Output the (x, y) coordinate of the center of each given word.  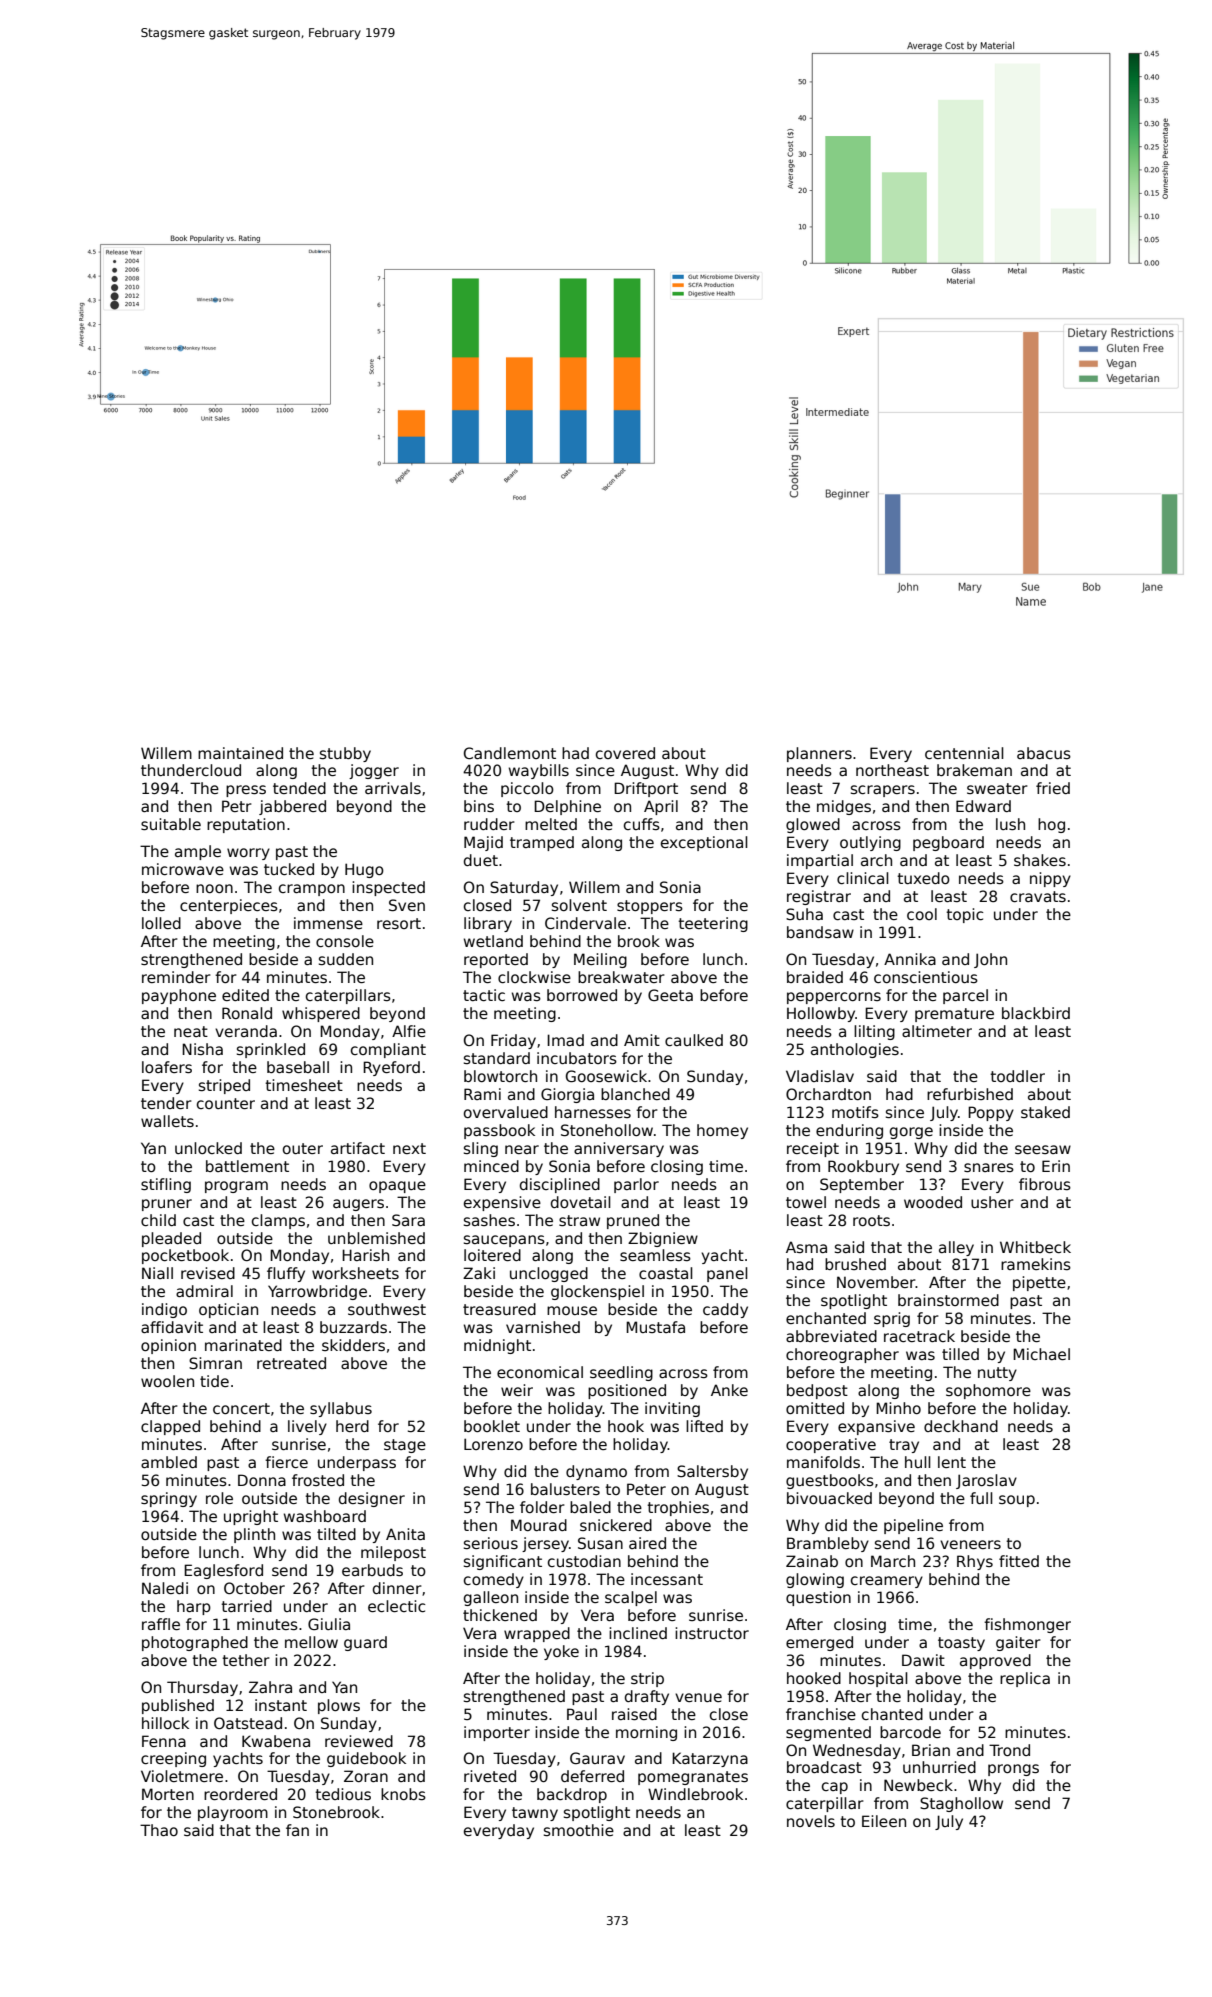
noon (214, 888)
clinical (863, 878)
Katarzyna (710, 1759)
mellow (311, 1642)
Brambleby (828, 1544)
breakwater (621, 977)
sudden (346, 959)
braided (815, 977)
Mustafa (655, 1327)
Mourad (539, 1525)
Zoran (366, 1776)
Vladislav (820, 1076)
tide (214, 1381)
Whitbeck (1035, 1247)
